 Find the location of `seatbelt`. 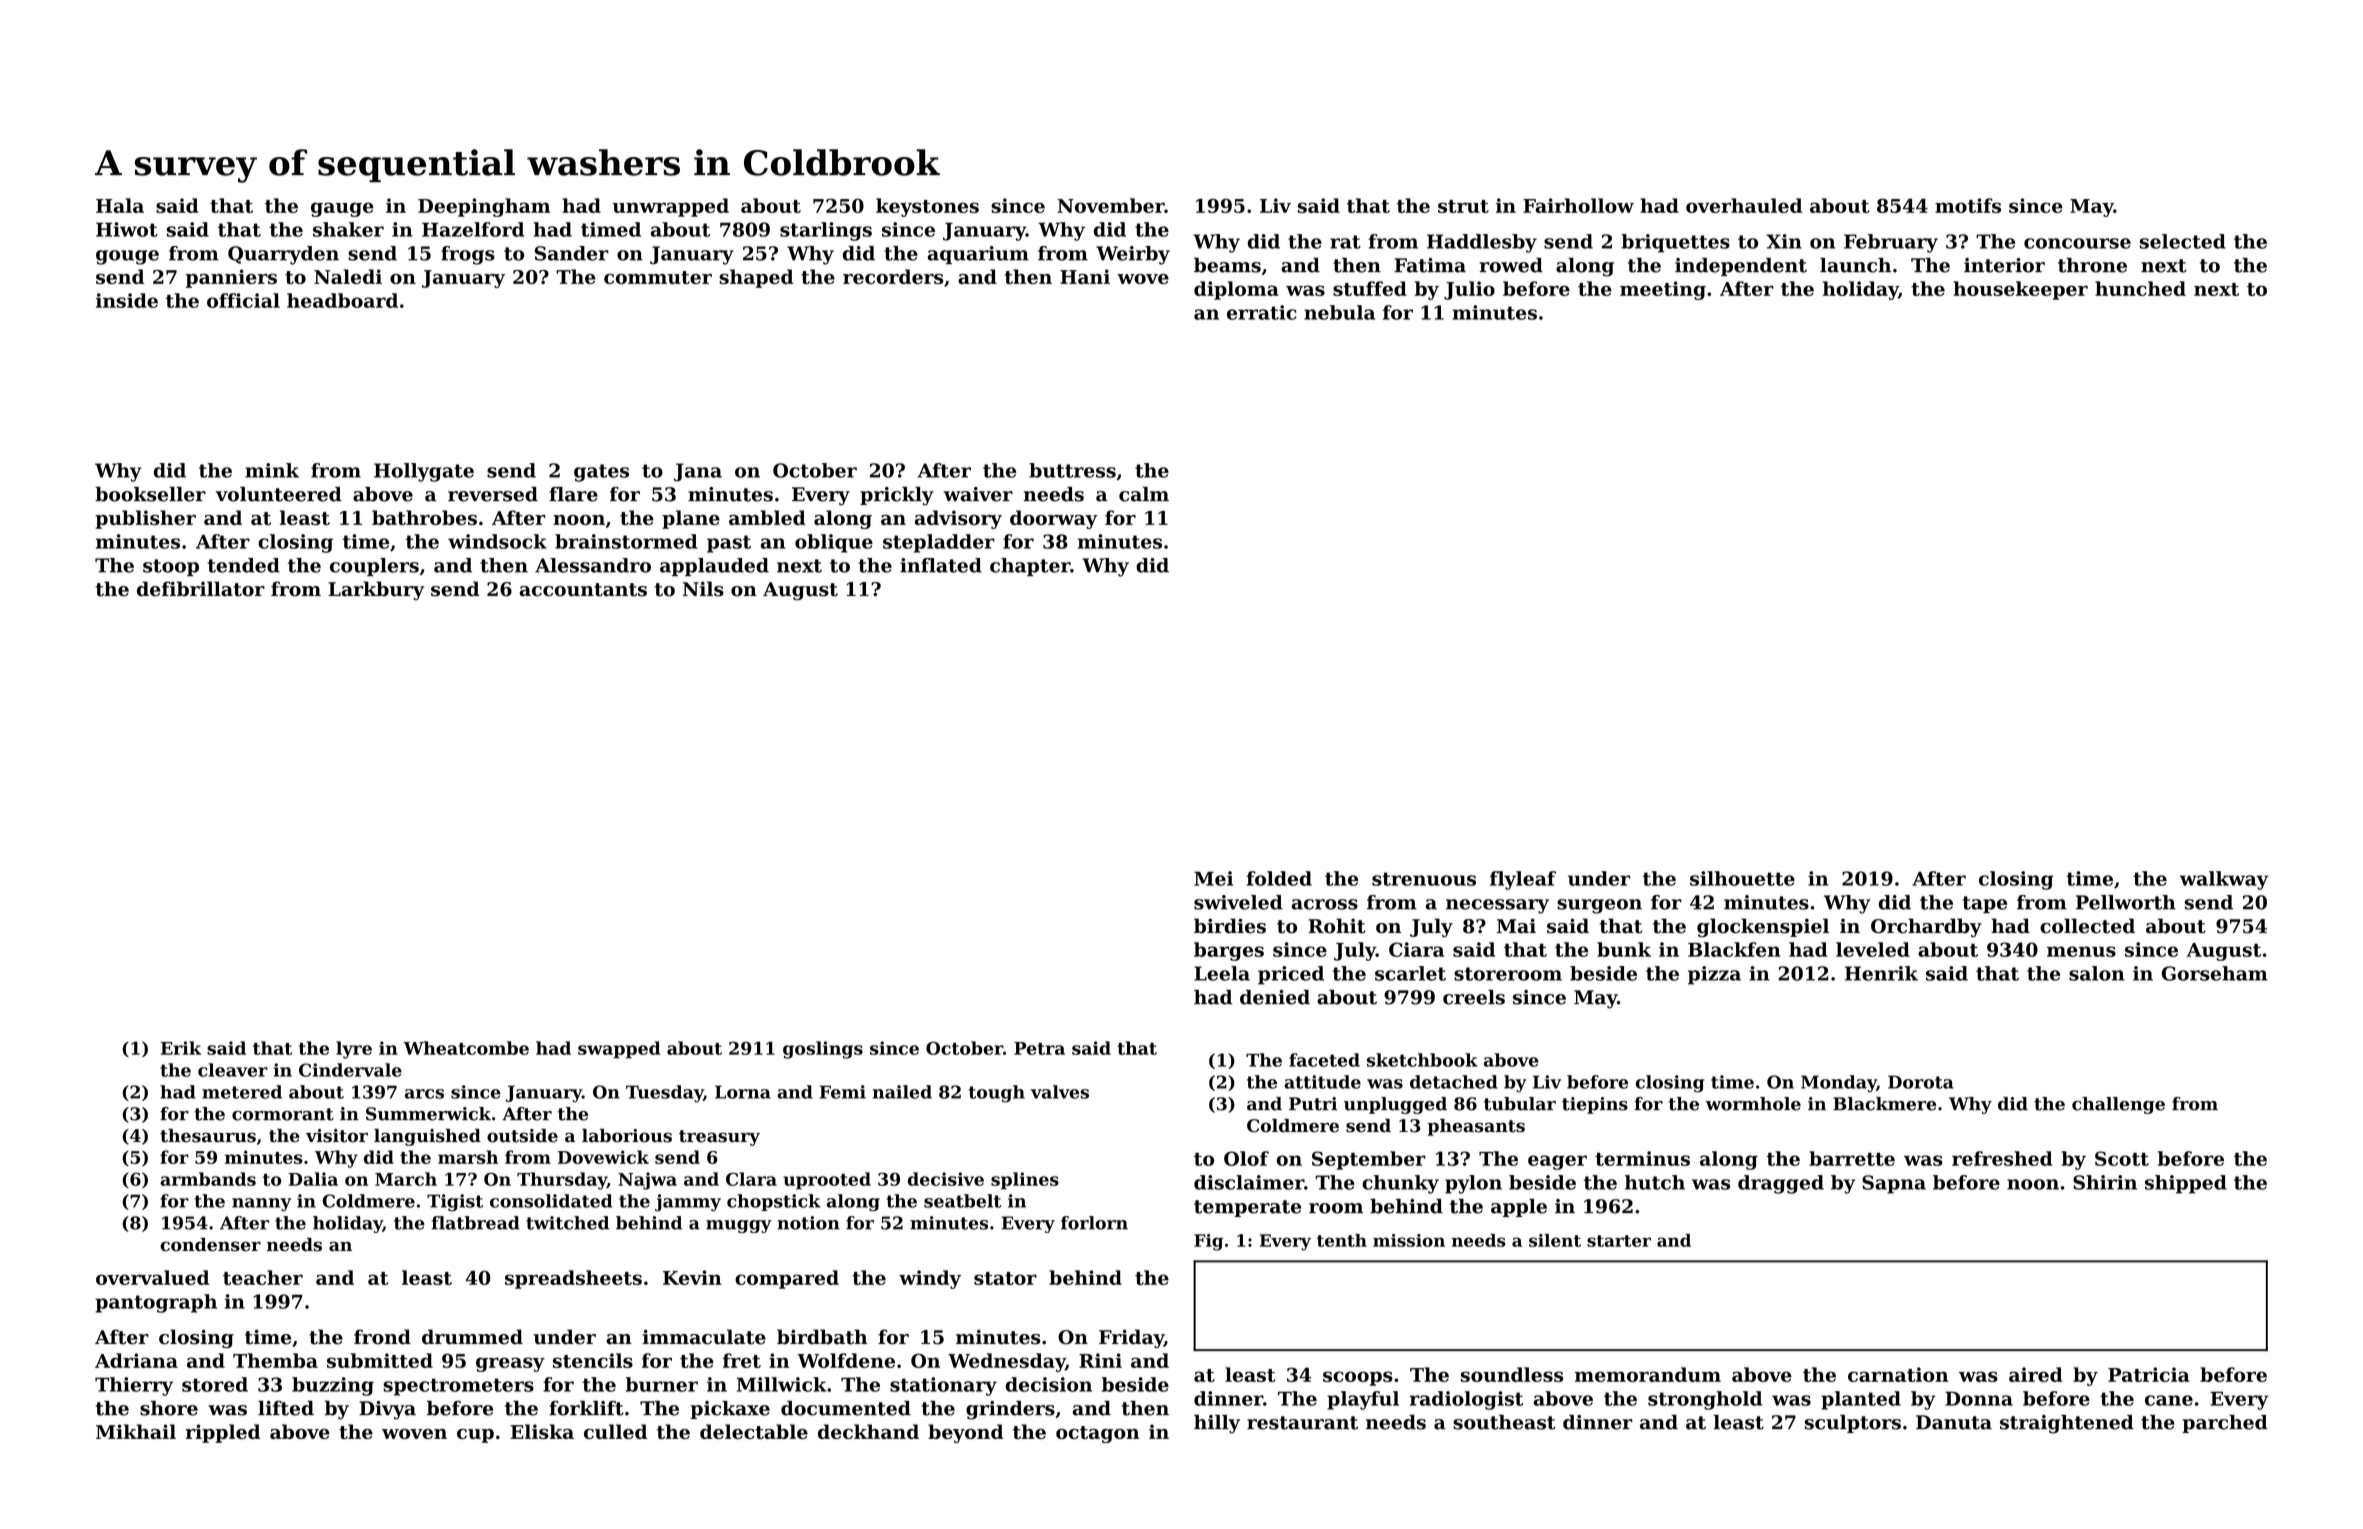

seatbelt is located at coordinates (962, 1201).
